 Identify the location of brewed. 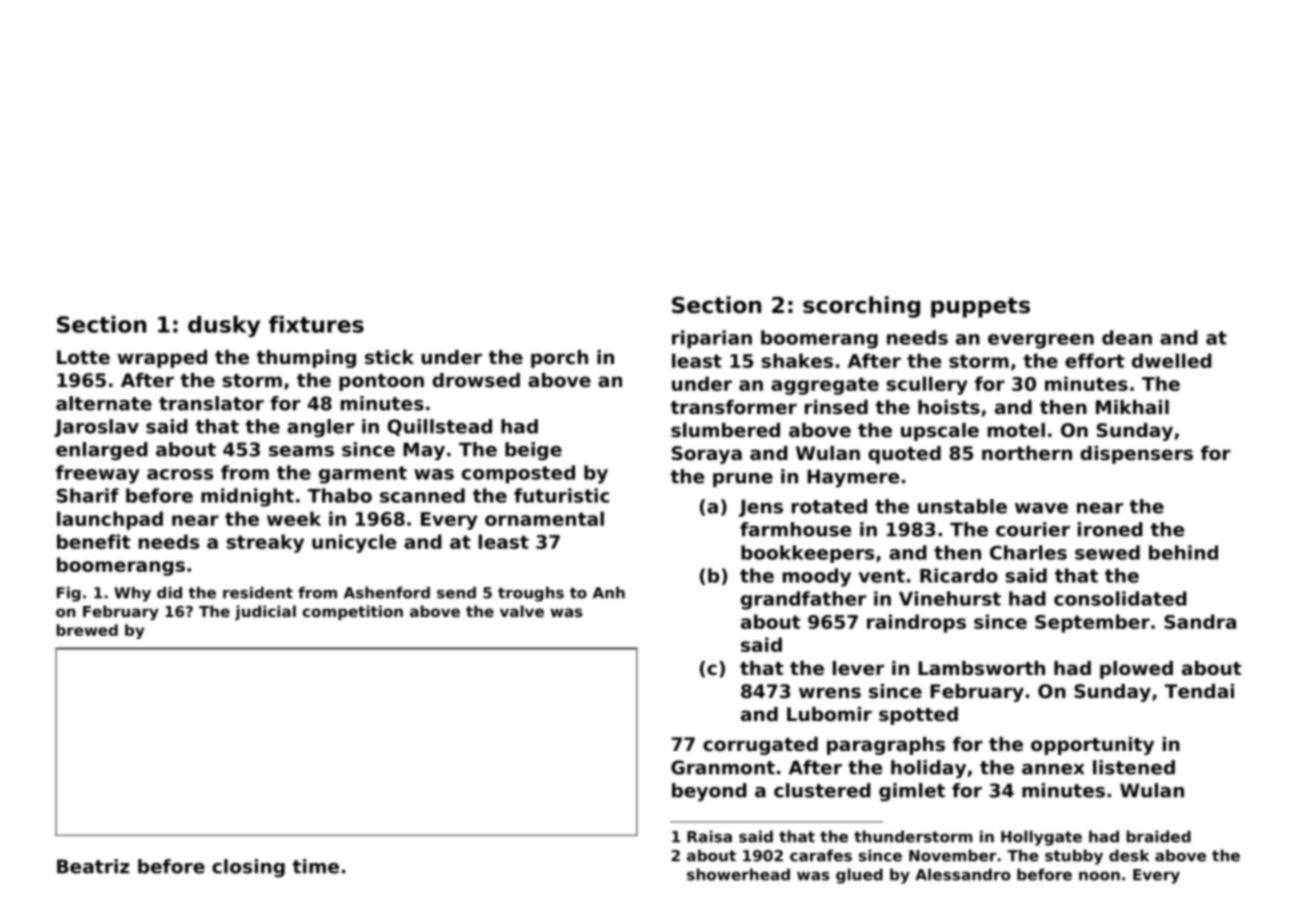
(87, 630).
